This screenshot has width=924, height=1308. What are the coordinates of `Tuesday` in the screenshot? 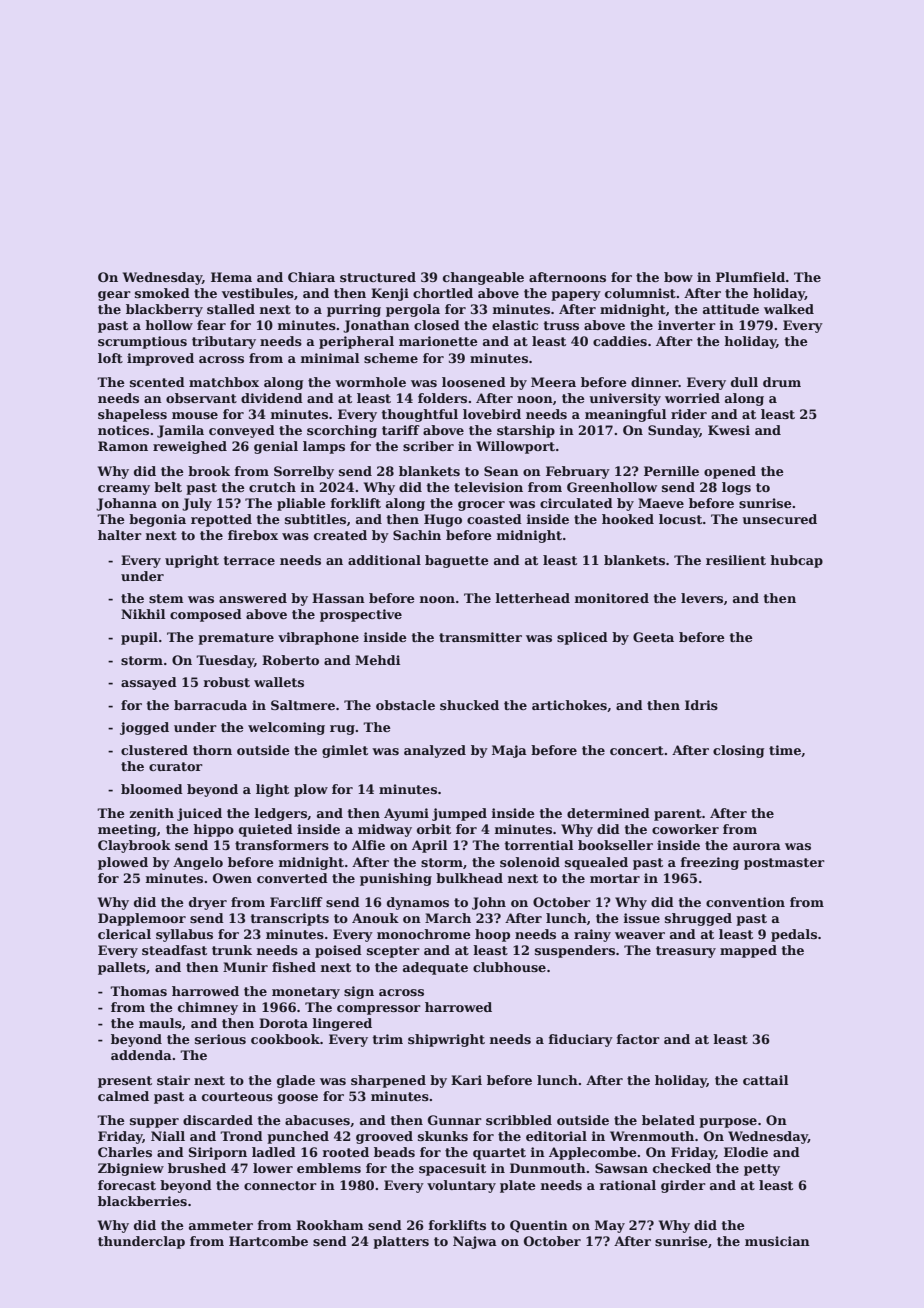 It's located at (225, 661).
